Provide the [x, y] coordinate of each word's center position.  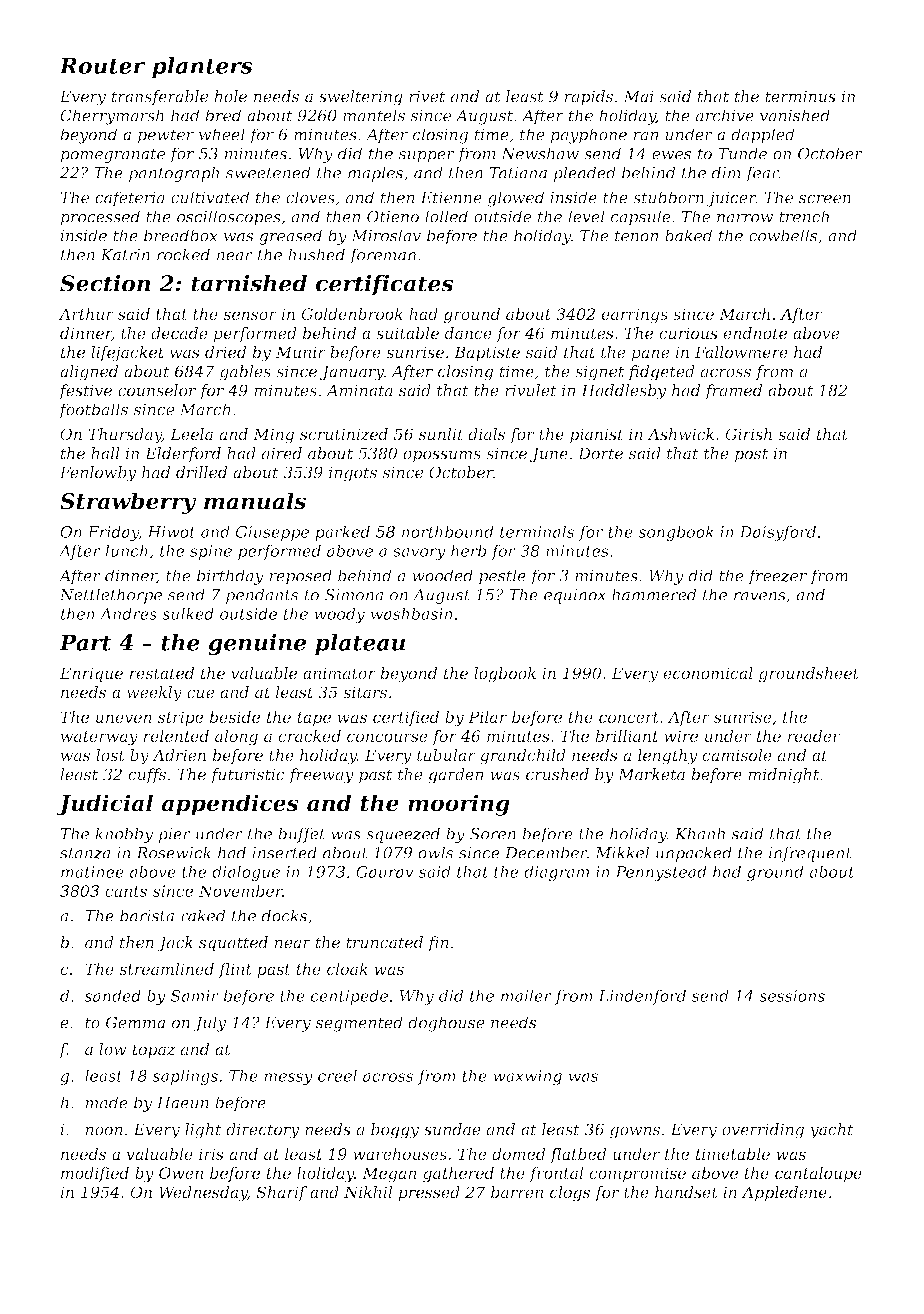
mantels [374, 115]
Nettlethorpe [110, 596]
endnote [755, 333]
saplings [185, 1077]
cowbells [783, 235]
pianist [597, 436]
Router [102, 65]
